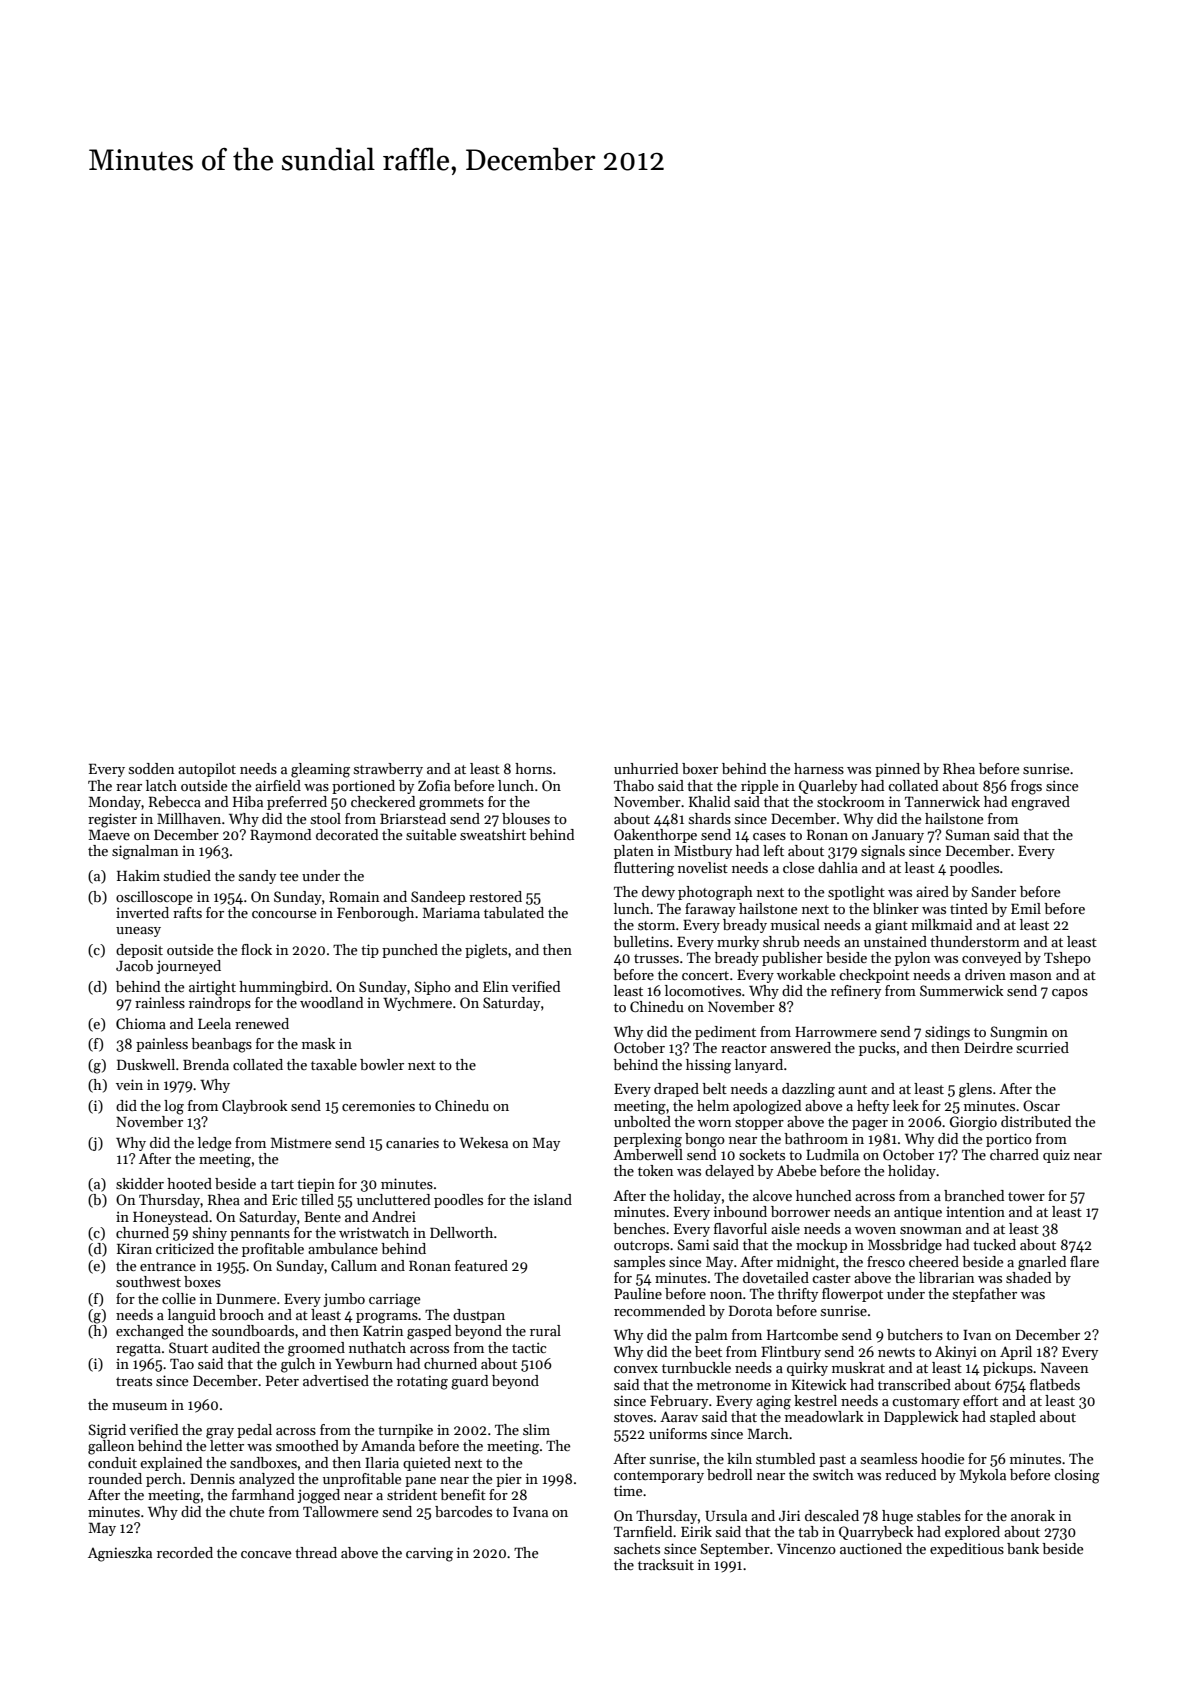  What do you see at coordinates (641, 1247) in the screenshot?
I see `outcrops` at bounding box center [641, 1247].
